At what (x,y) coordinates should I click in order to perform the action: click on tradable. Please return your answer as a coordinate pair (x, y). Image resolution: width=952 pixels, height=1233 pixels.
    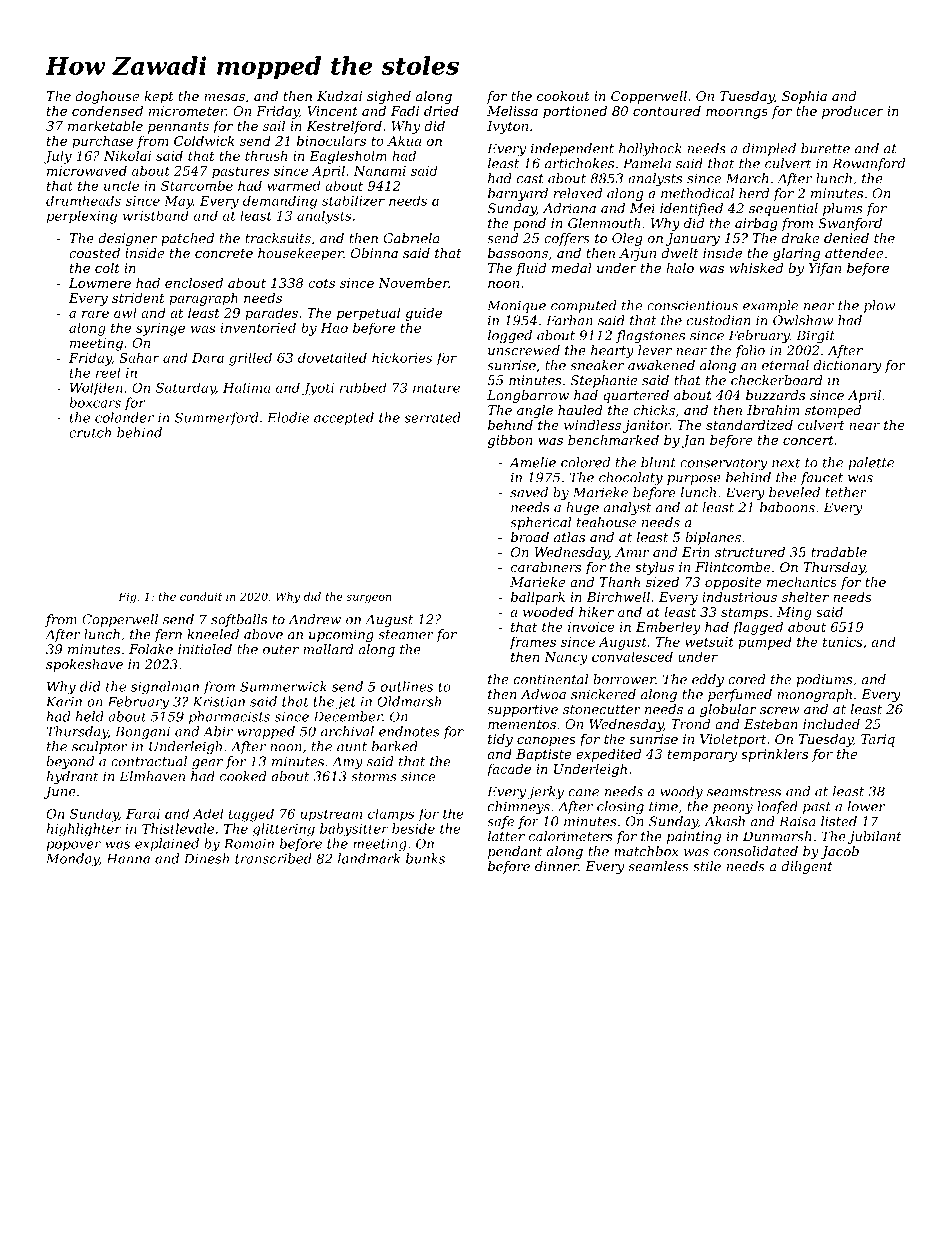
    Looking at the image, I should click on (839, 552).
